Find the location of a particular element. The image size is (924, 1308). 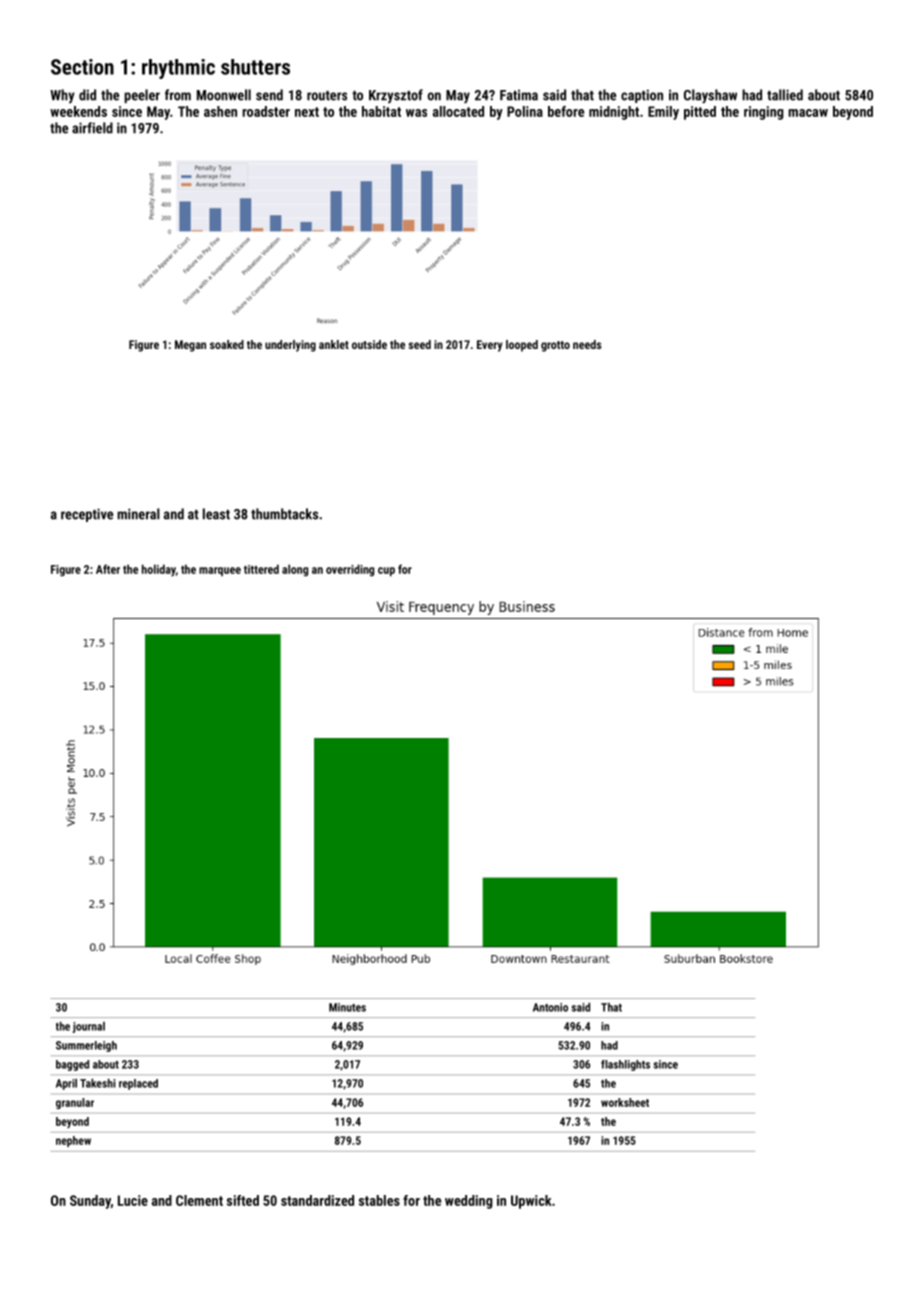

journal is located at coordinates (88, 1027).
